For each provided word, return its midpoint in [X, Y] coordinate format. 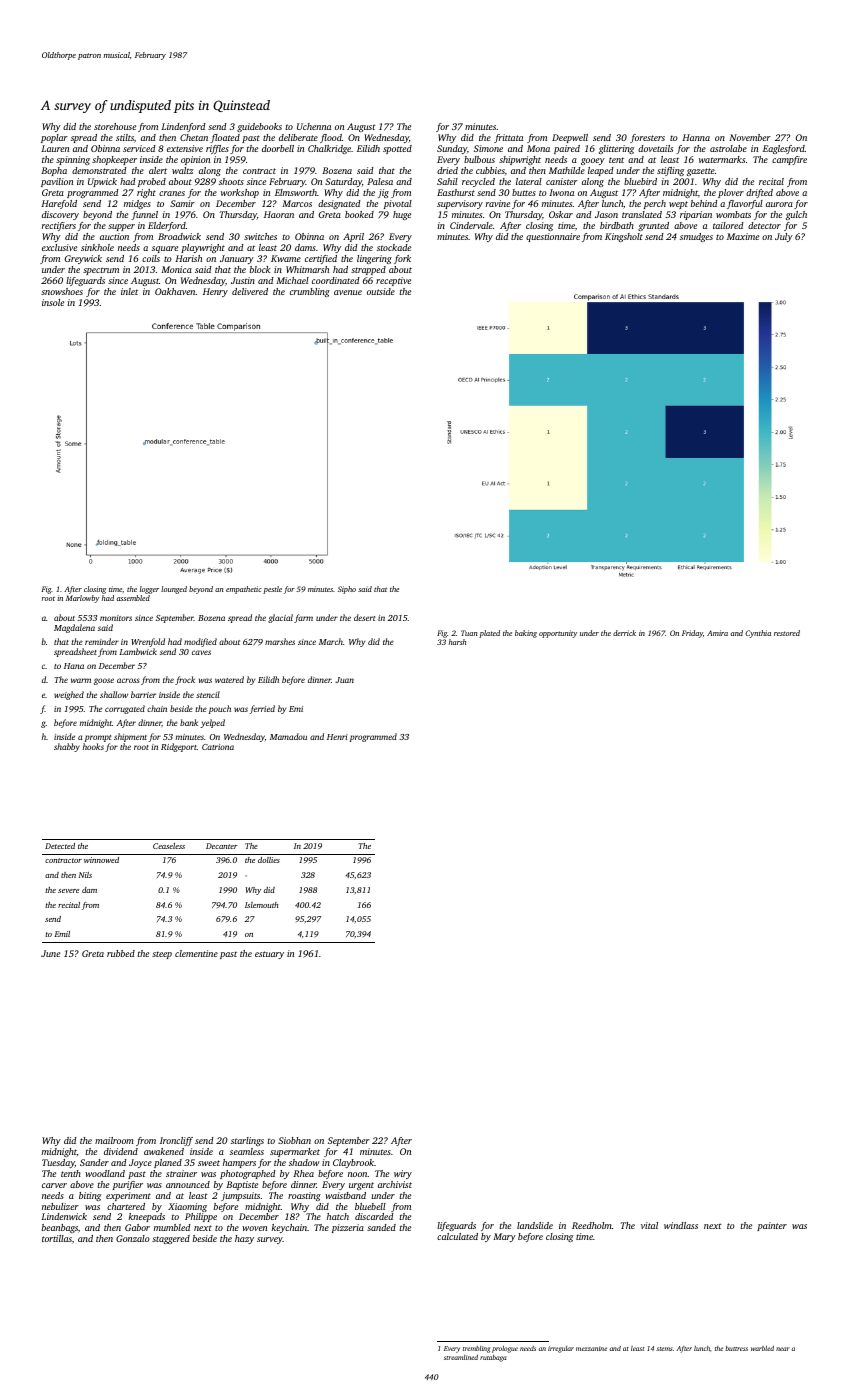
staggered [171, 1239]
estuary [269, 955]
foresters [647, 138]
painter [772, 1226]
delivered [250, 291]
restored [787, 633]
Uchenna [314, 126]
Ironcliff [176, 1141]
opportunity [558, 634]
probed [152, 182]
